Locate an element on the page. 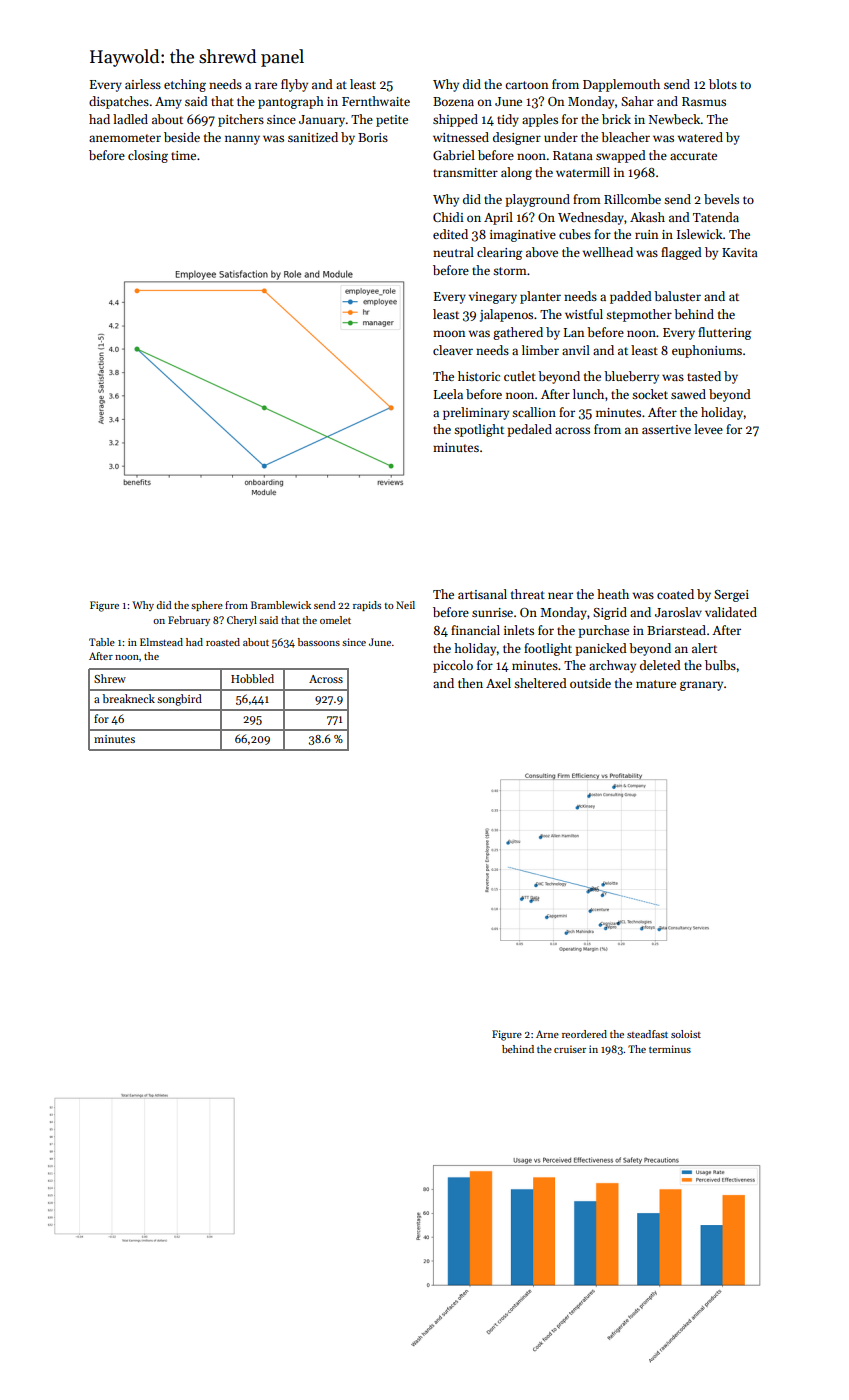 Image resolution: width=849 pixels, height=1400 pixels. Arne is located at coordinates (547, 1034).
